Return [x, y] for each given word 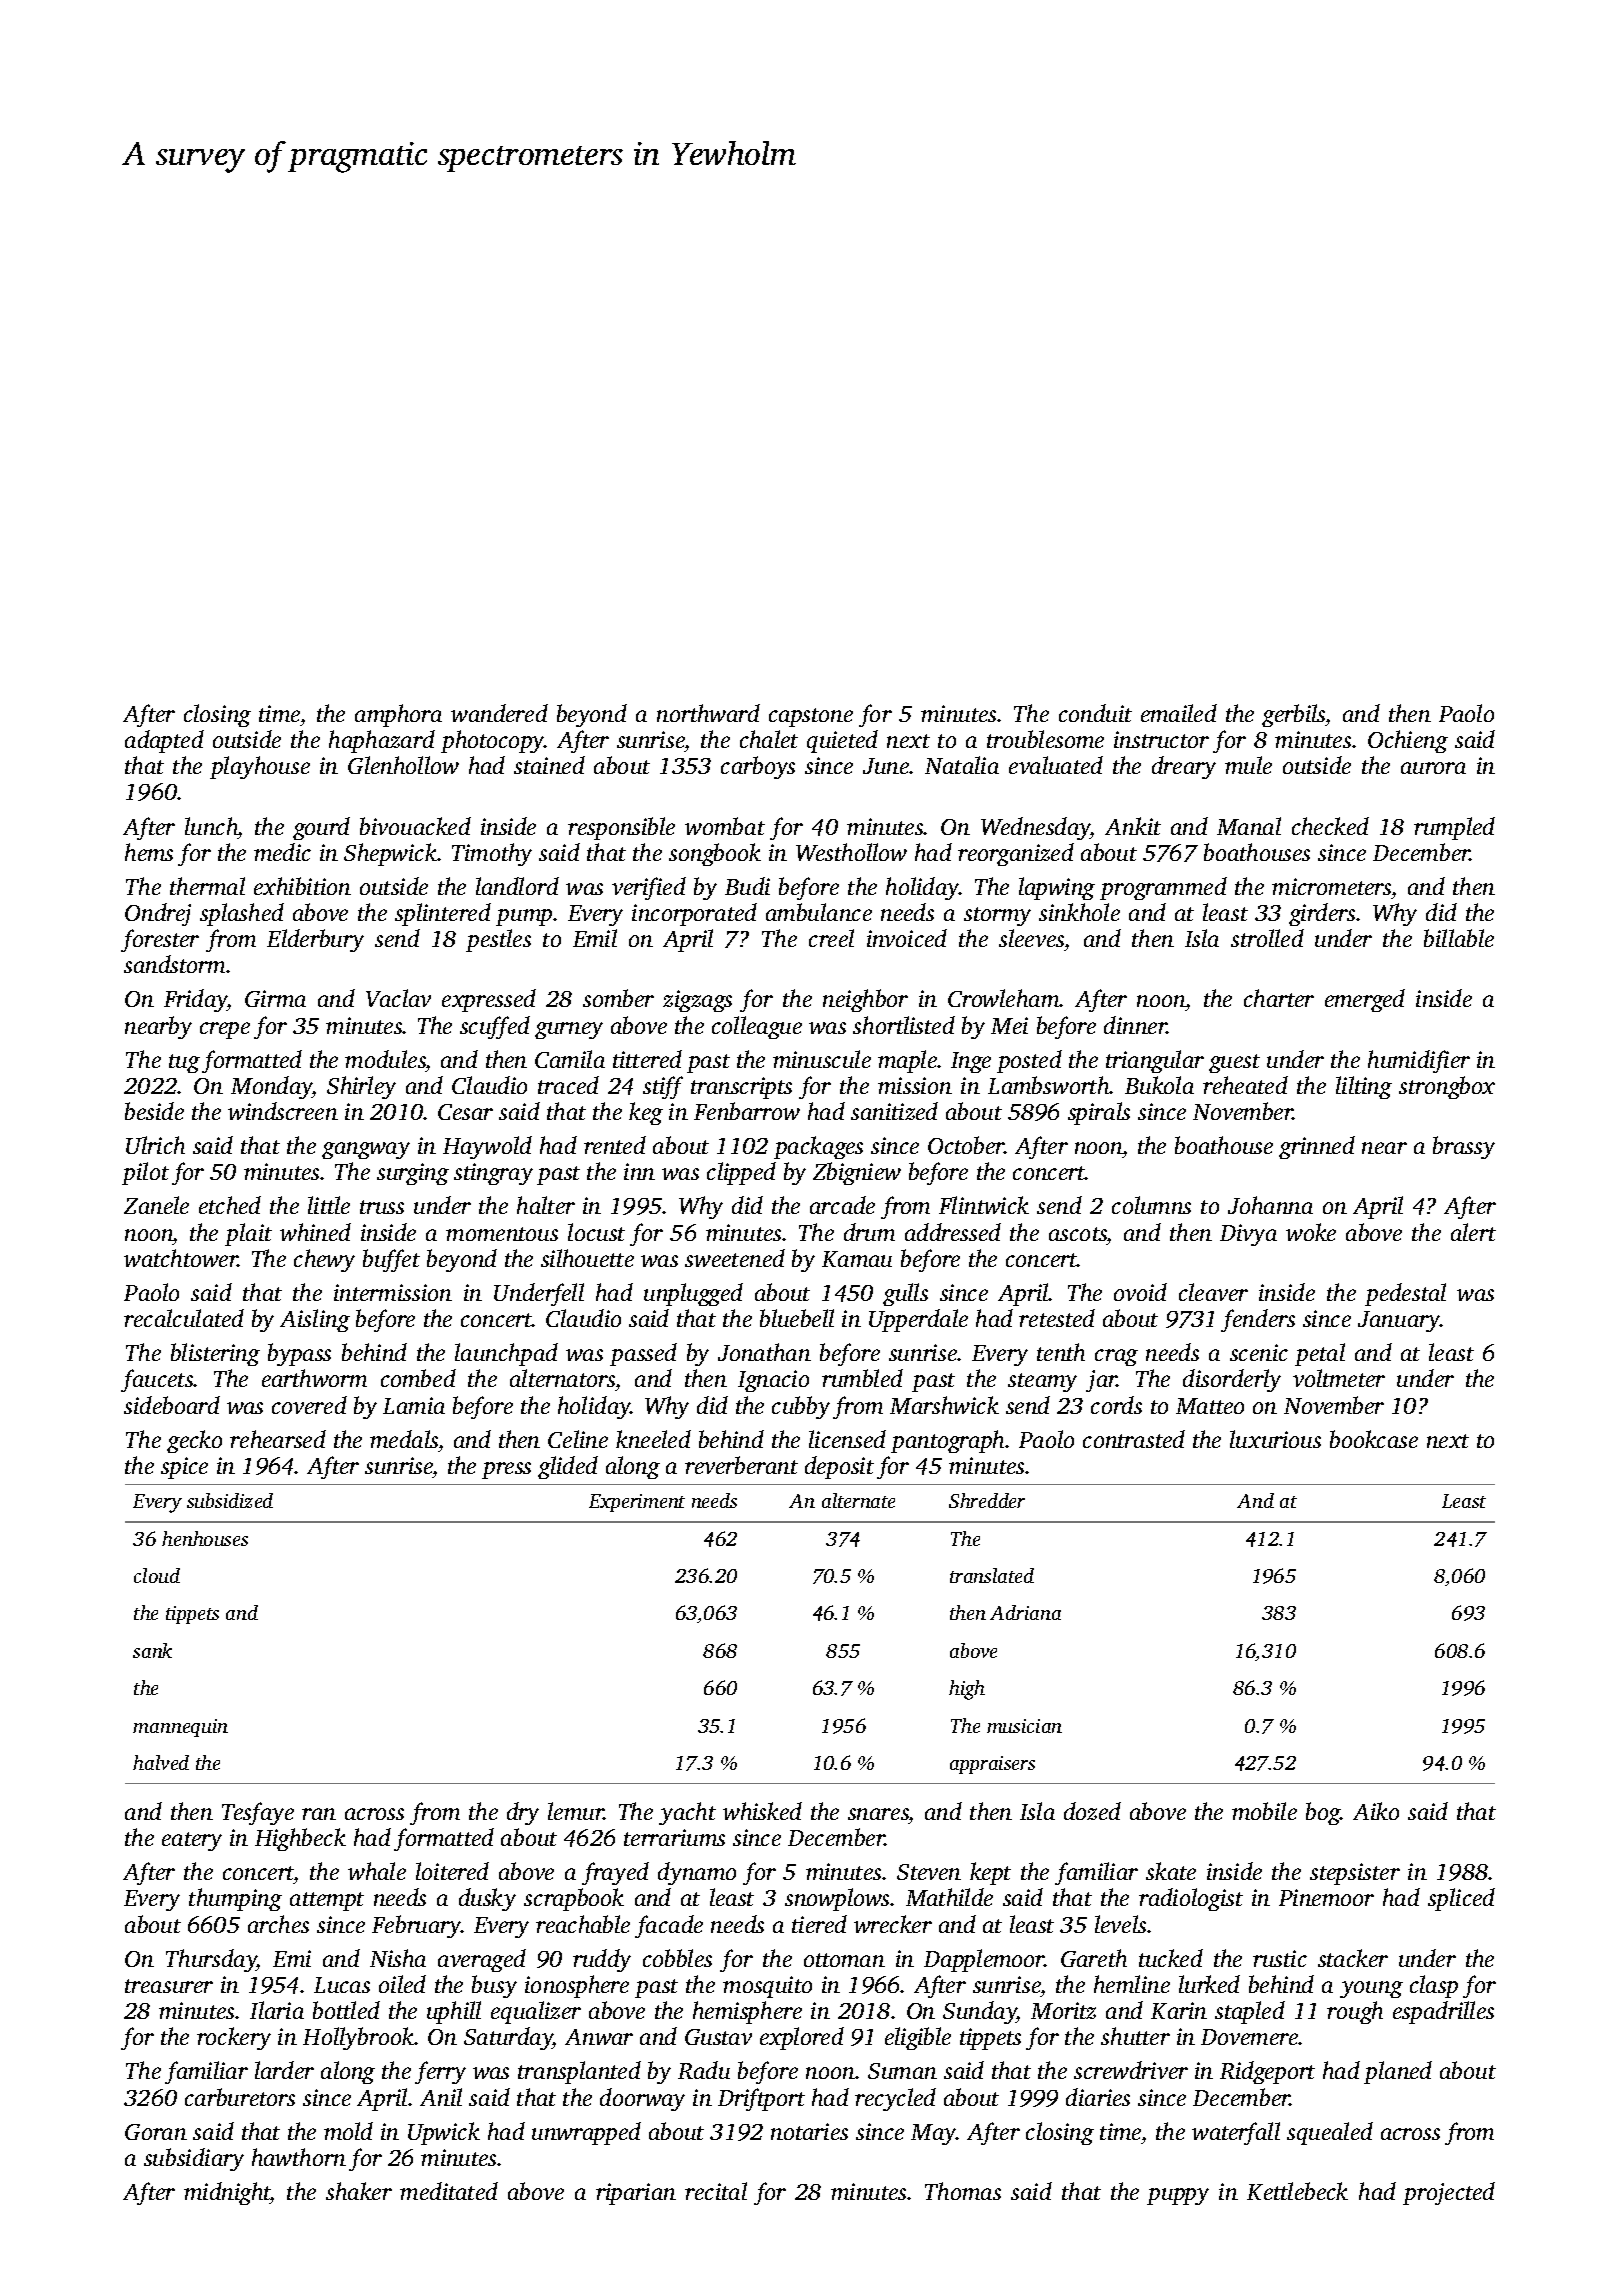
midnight [227, 2193]
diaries [1098, 2097]
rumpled [1454, 828]
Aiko [1376, 1811]
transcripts [741, 1088]
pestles [498, 940]
